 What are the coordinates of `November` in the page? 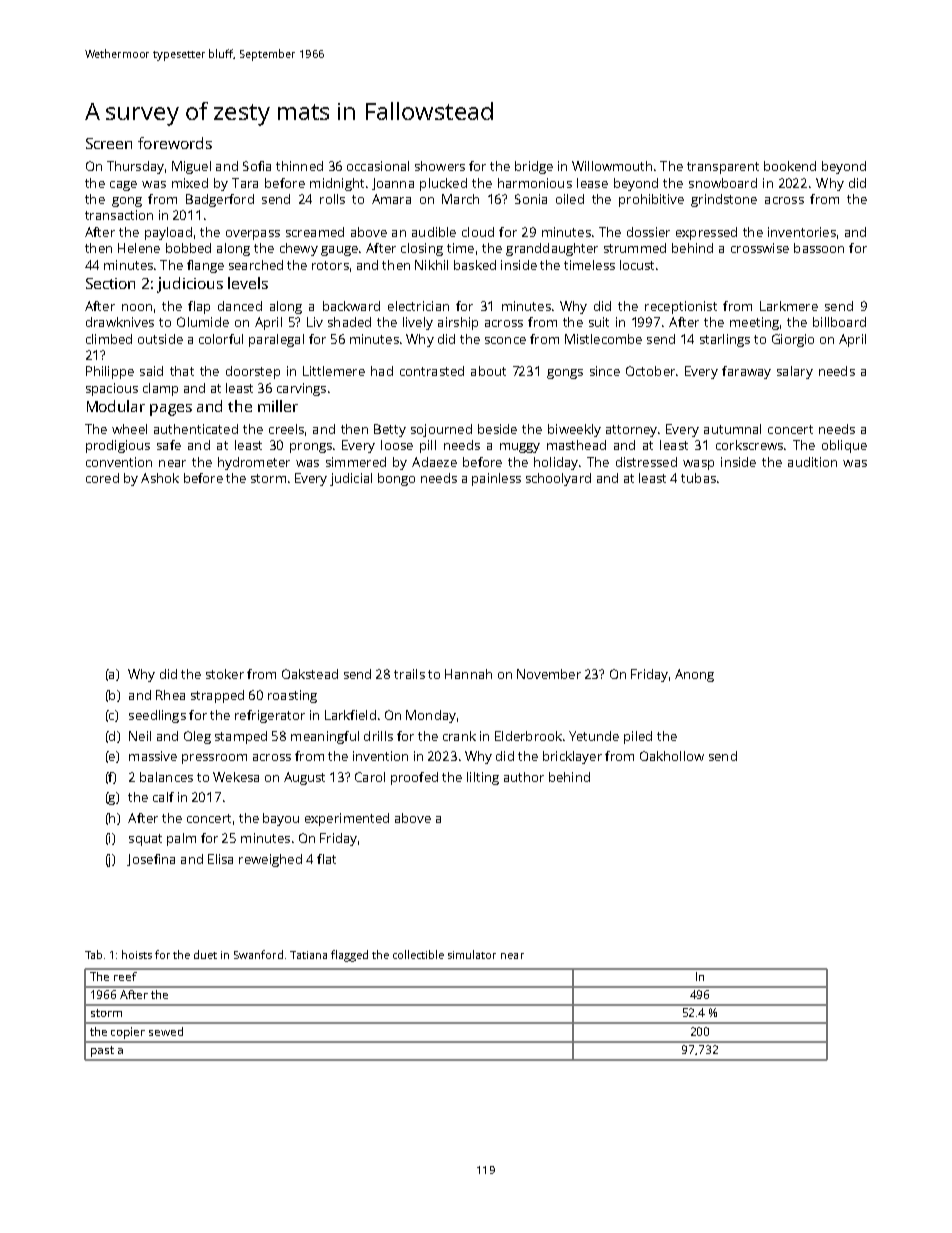 It's located at (549, 674).
